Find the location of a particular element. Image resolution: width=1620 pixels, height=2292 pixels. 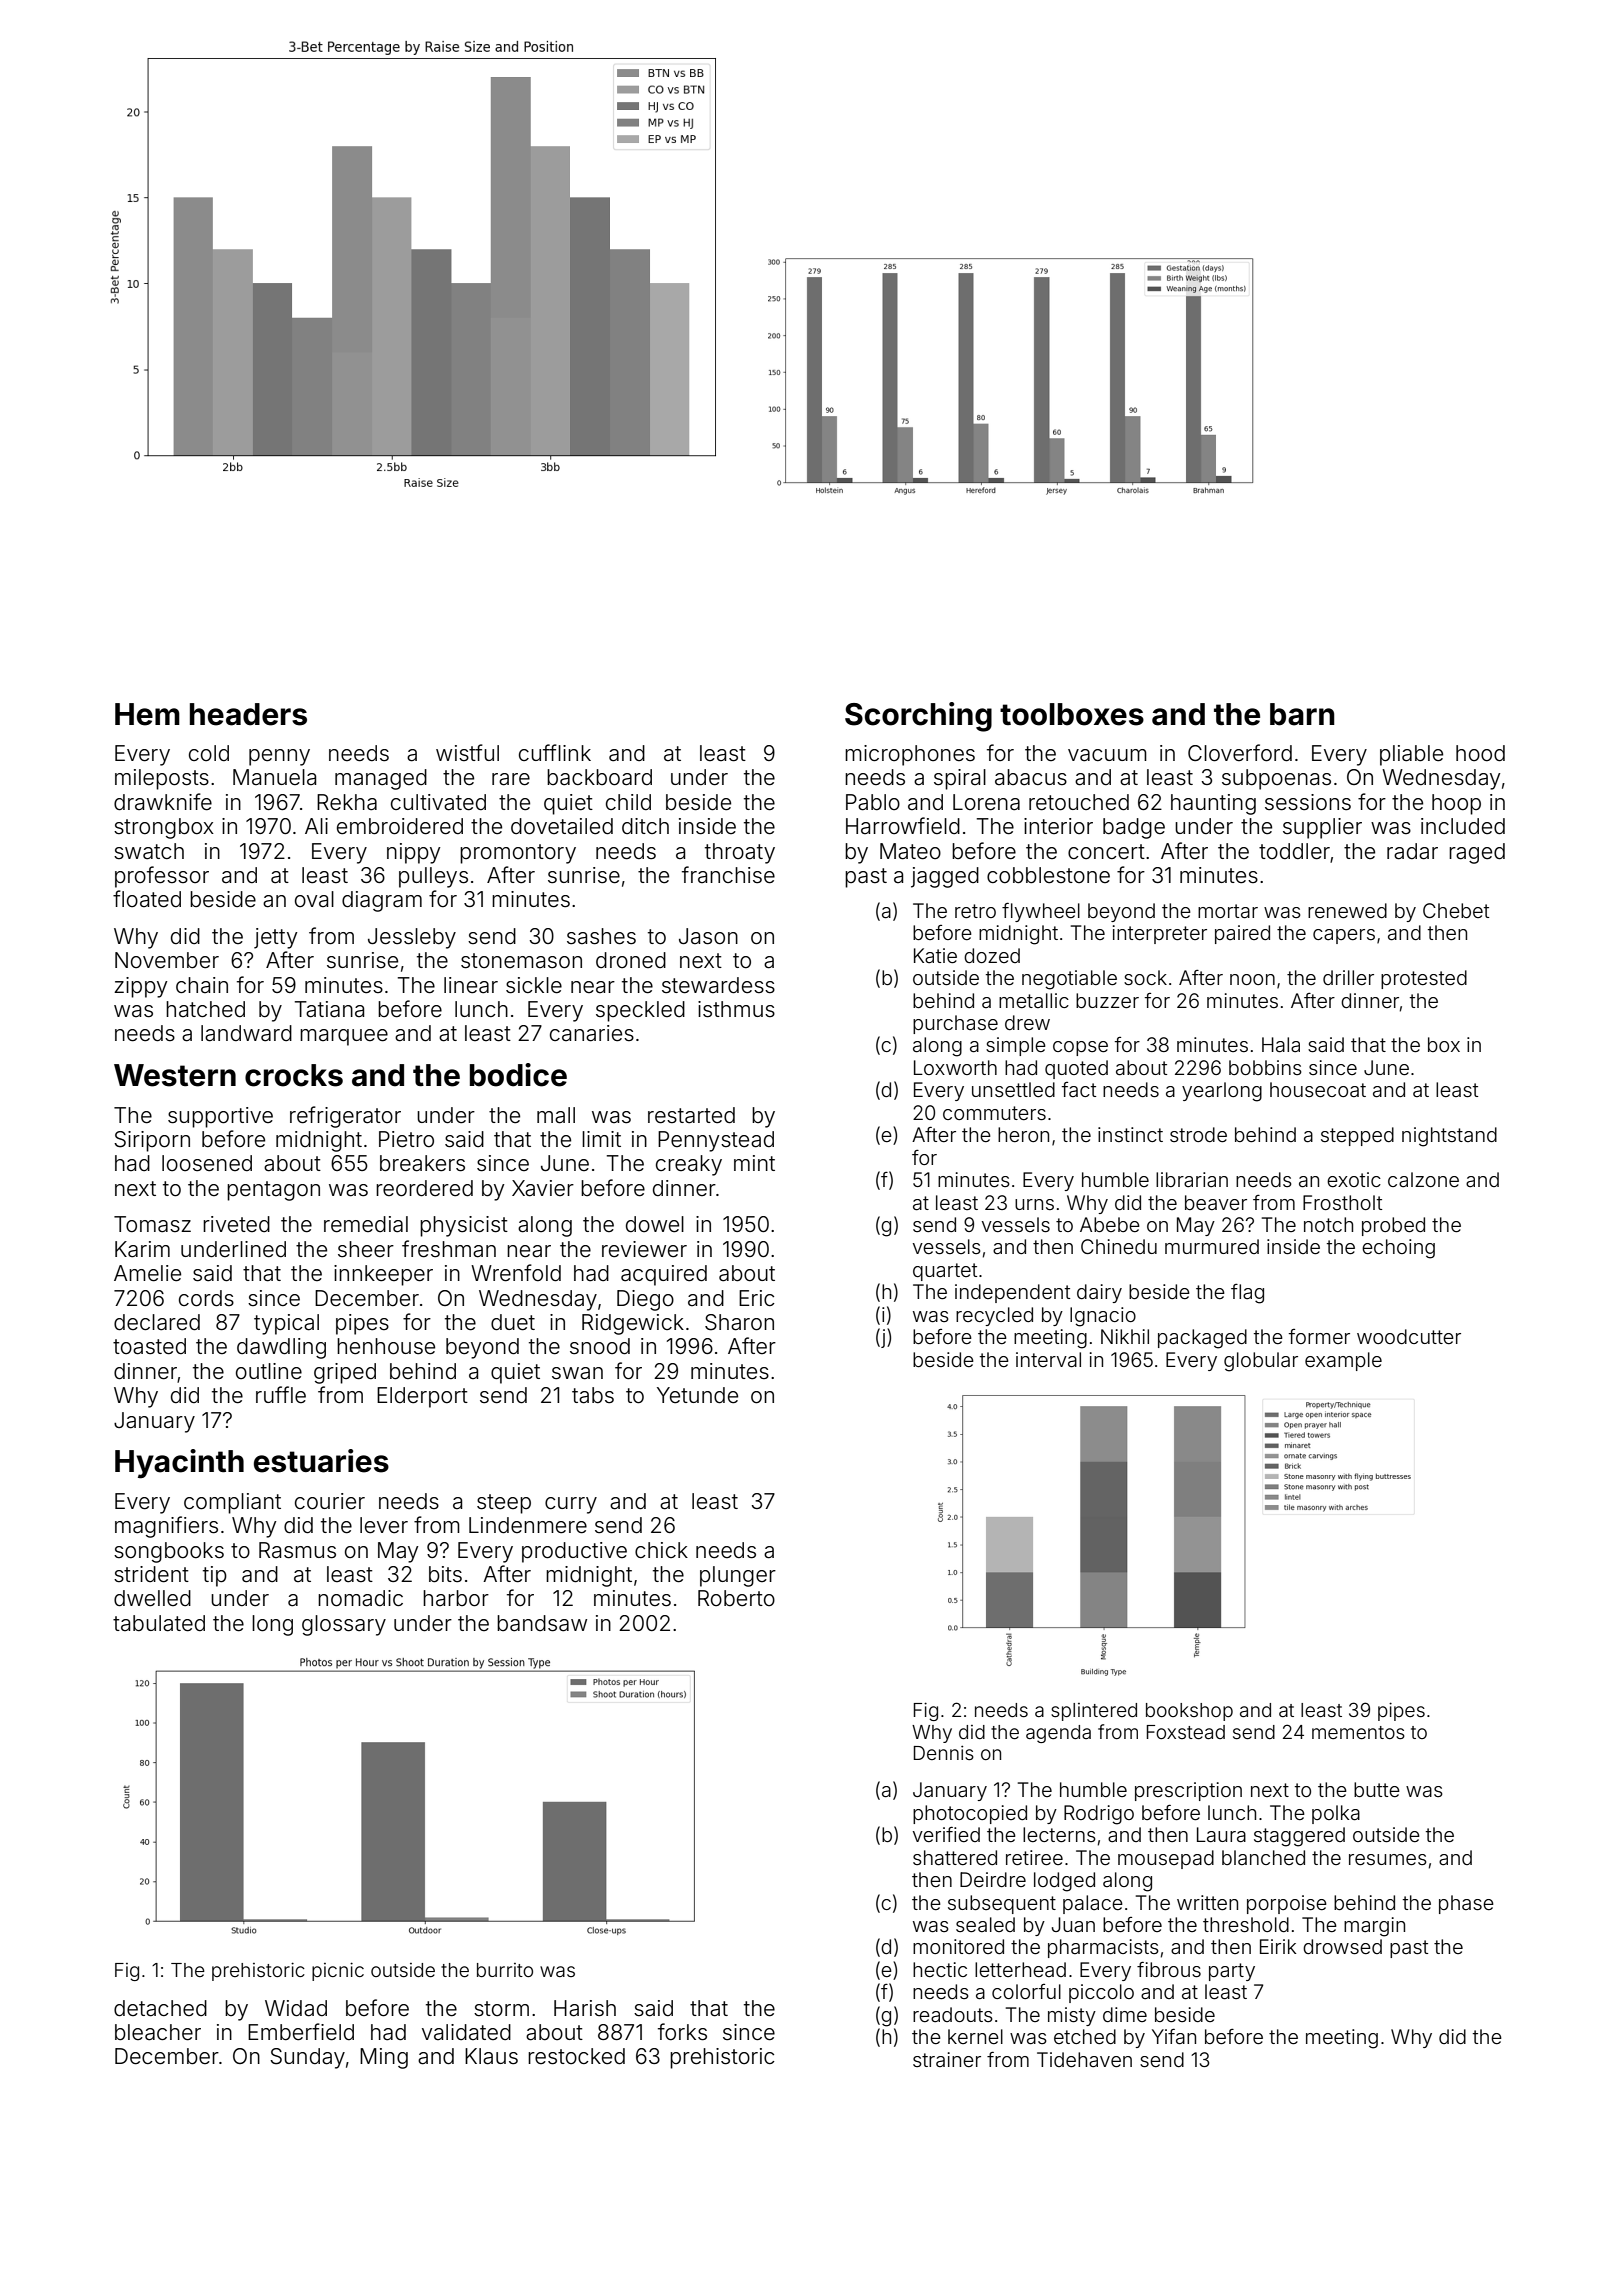

jagged is located at coordinates (945, 877).
